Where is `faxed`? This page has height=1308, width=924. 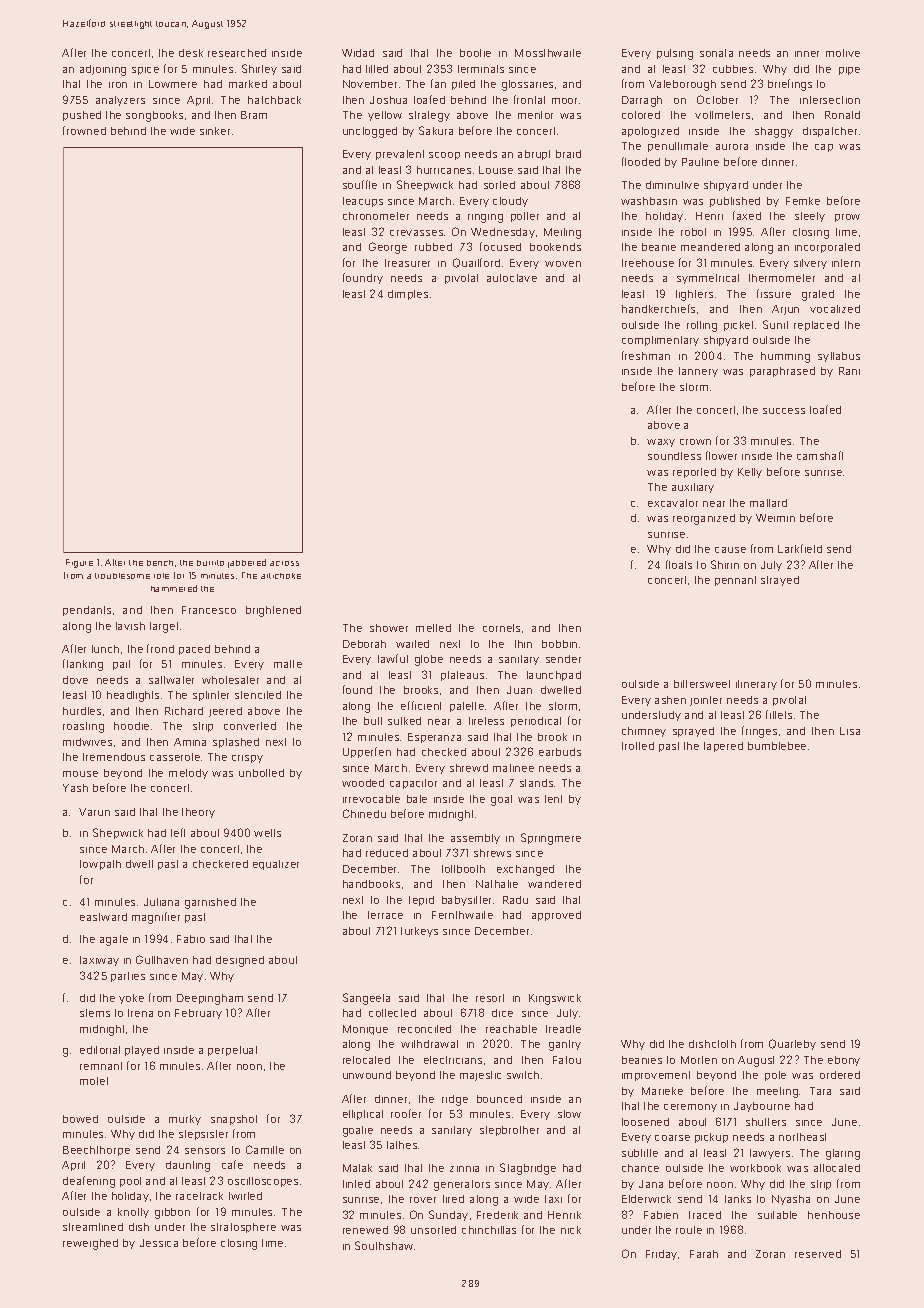
faxed is located at coordinates (747, 215).
